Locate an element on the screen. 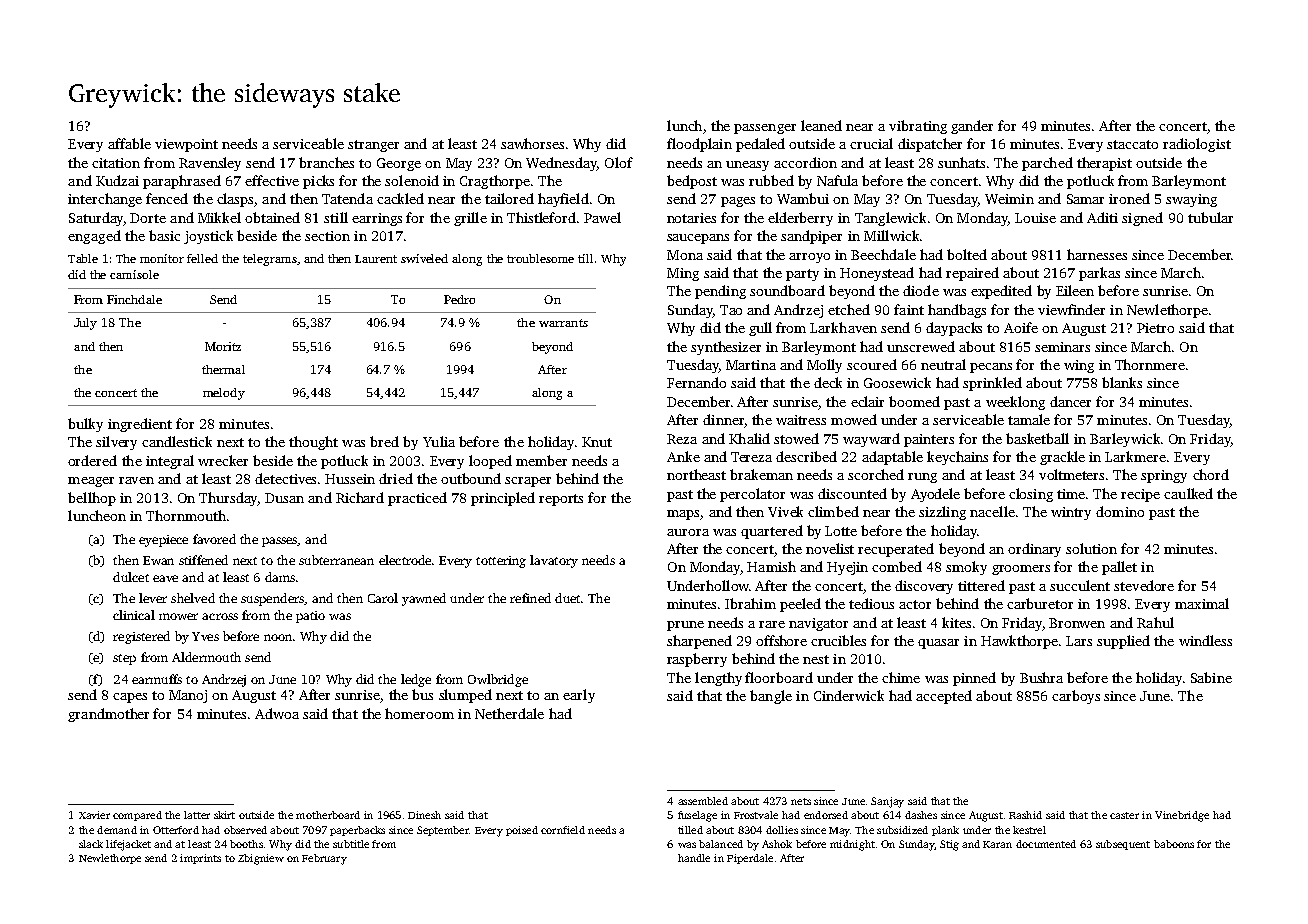  Zbigniew is located at coordinates (261, 859).
